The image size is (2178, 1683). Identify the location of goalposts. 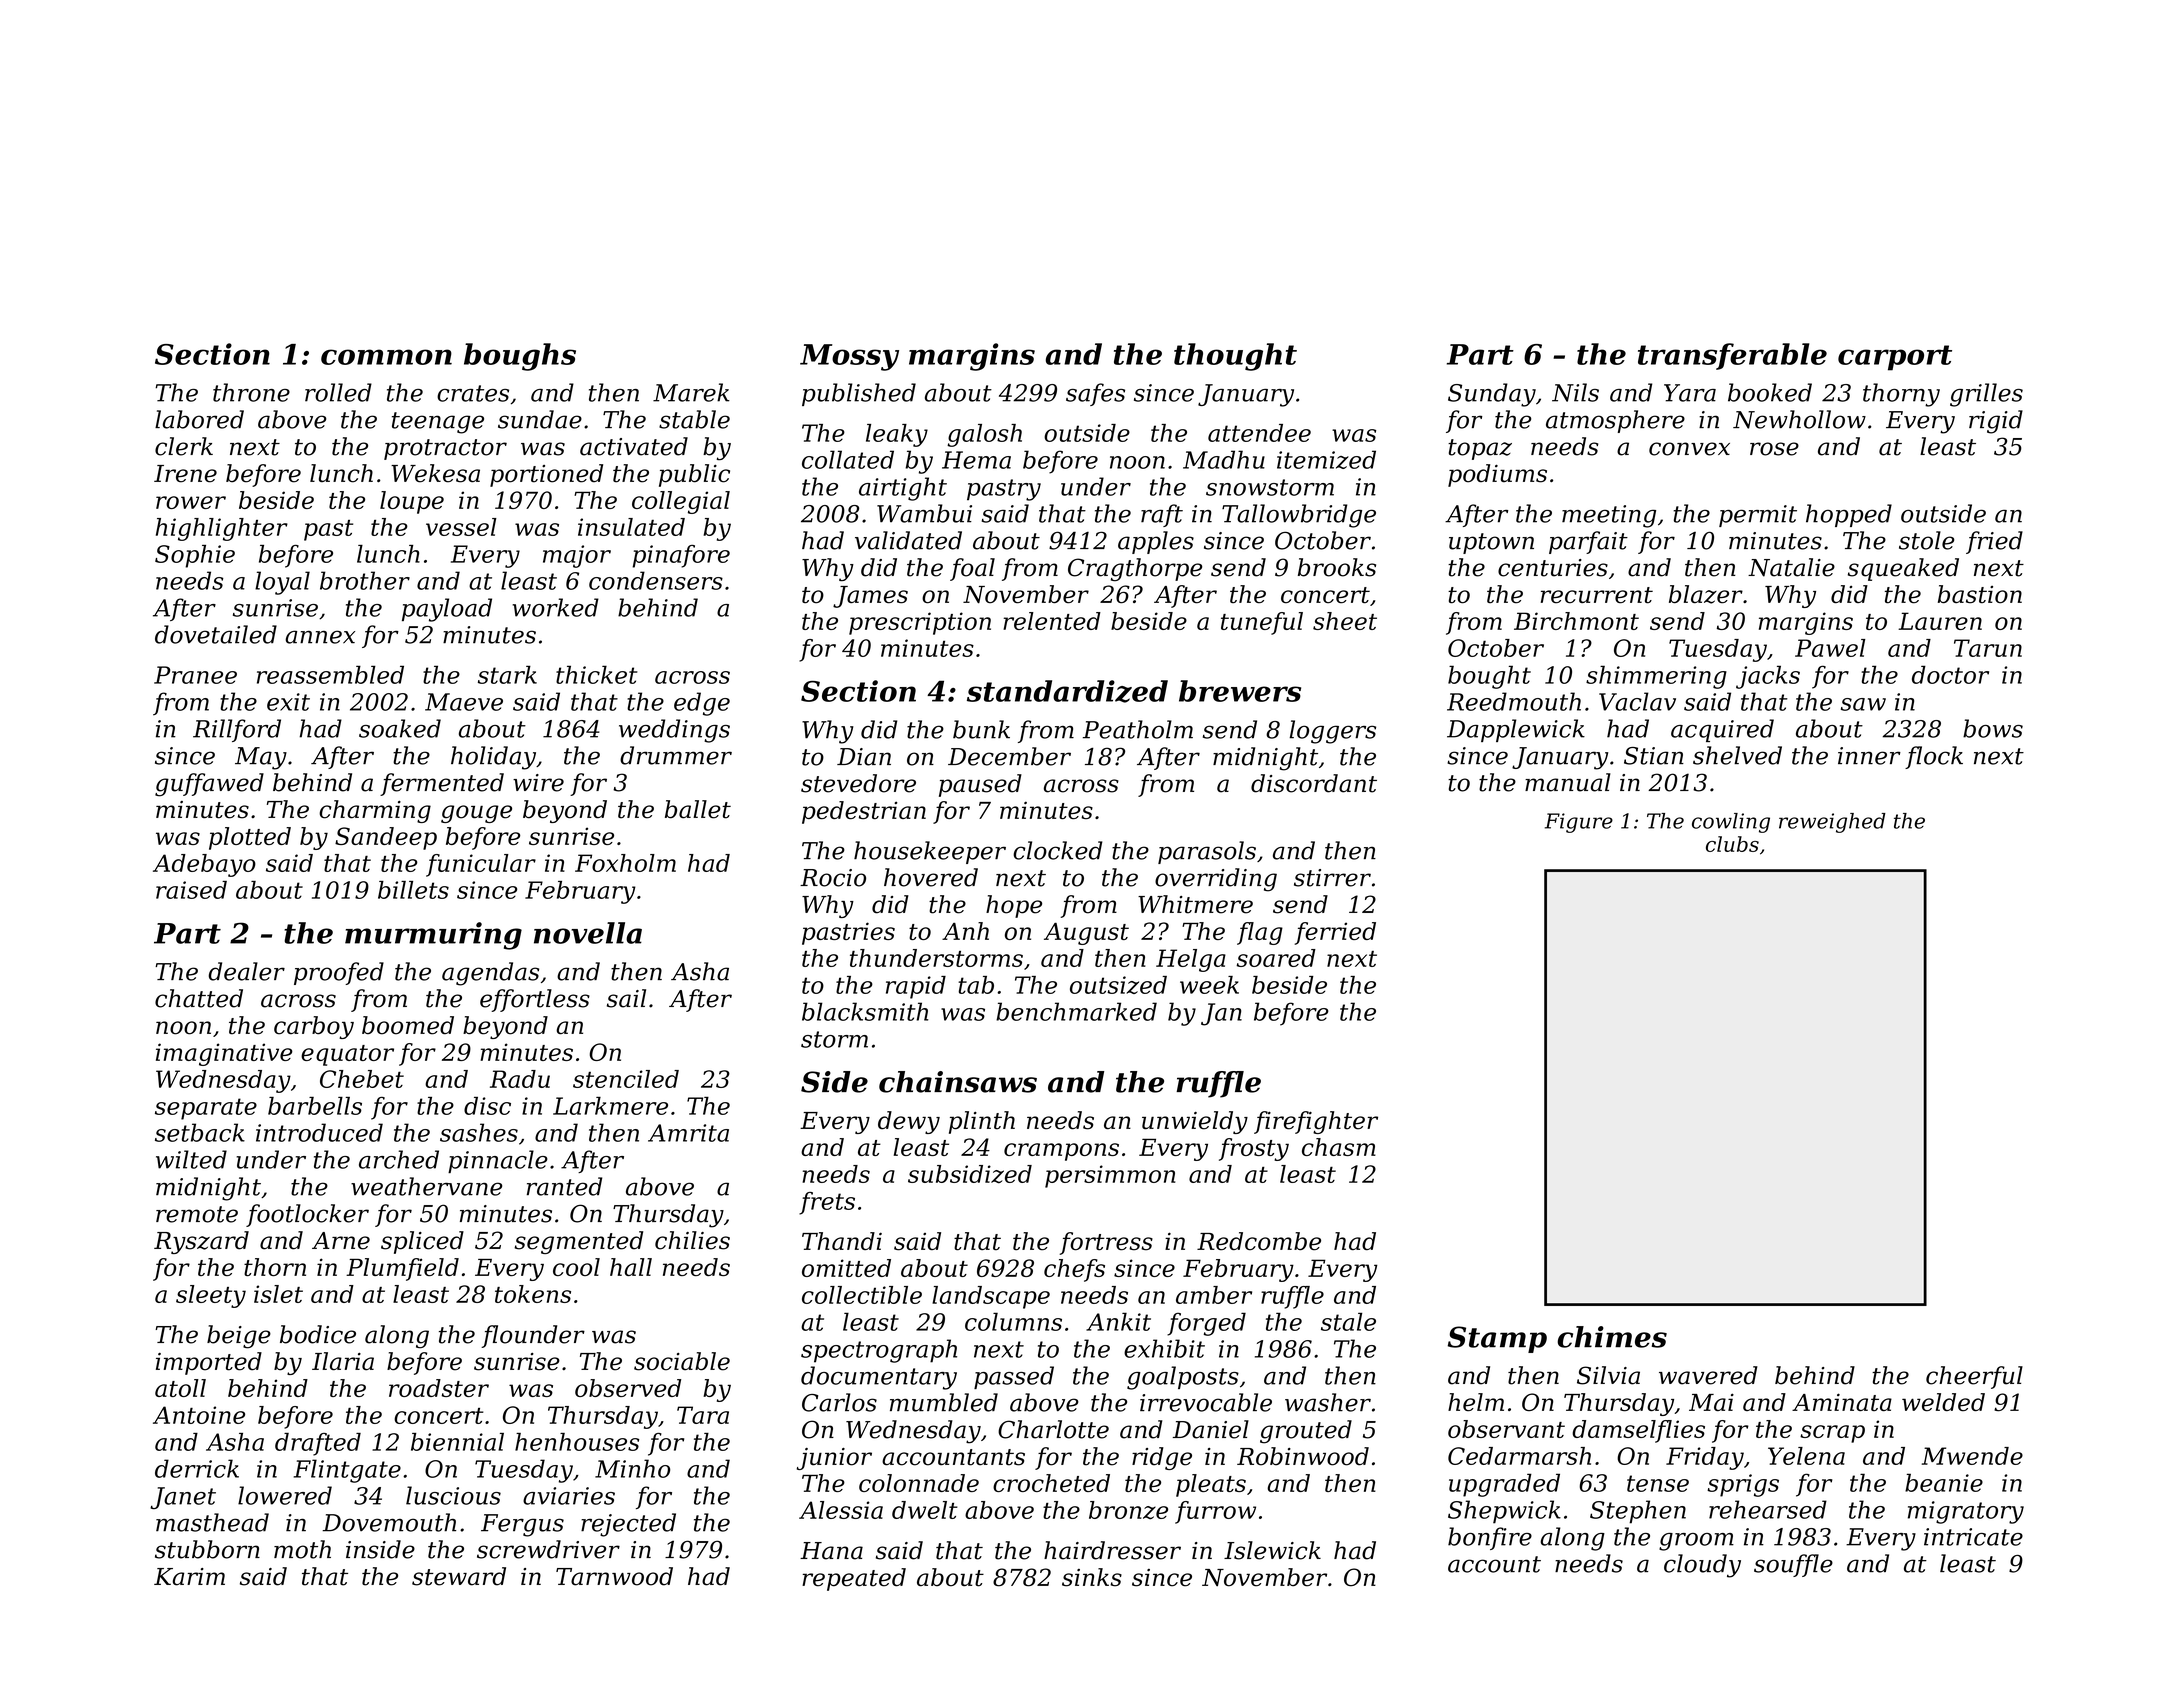
(1183, 1378).
